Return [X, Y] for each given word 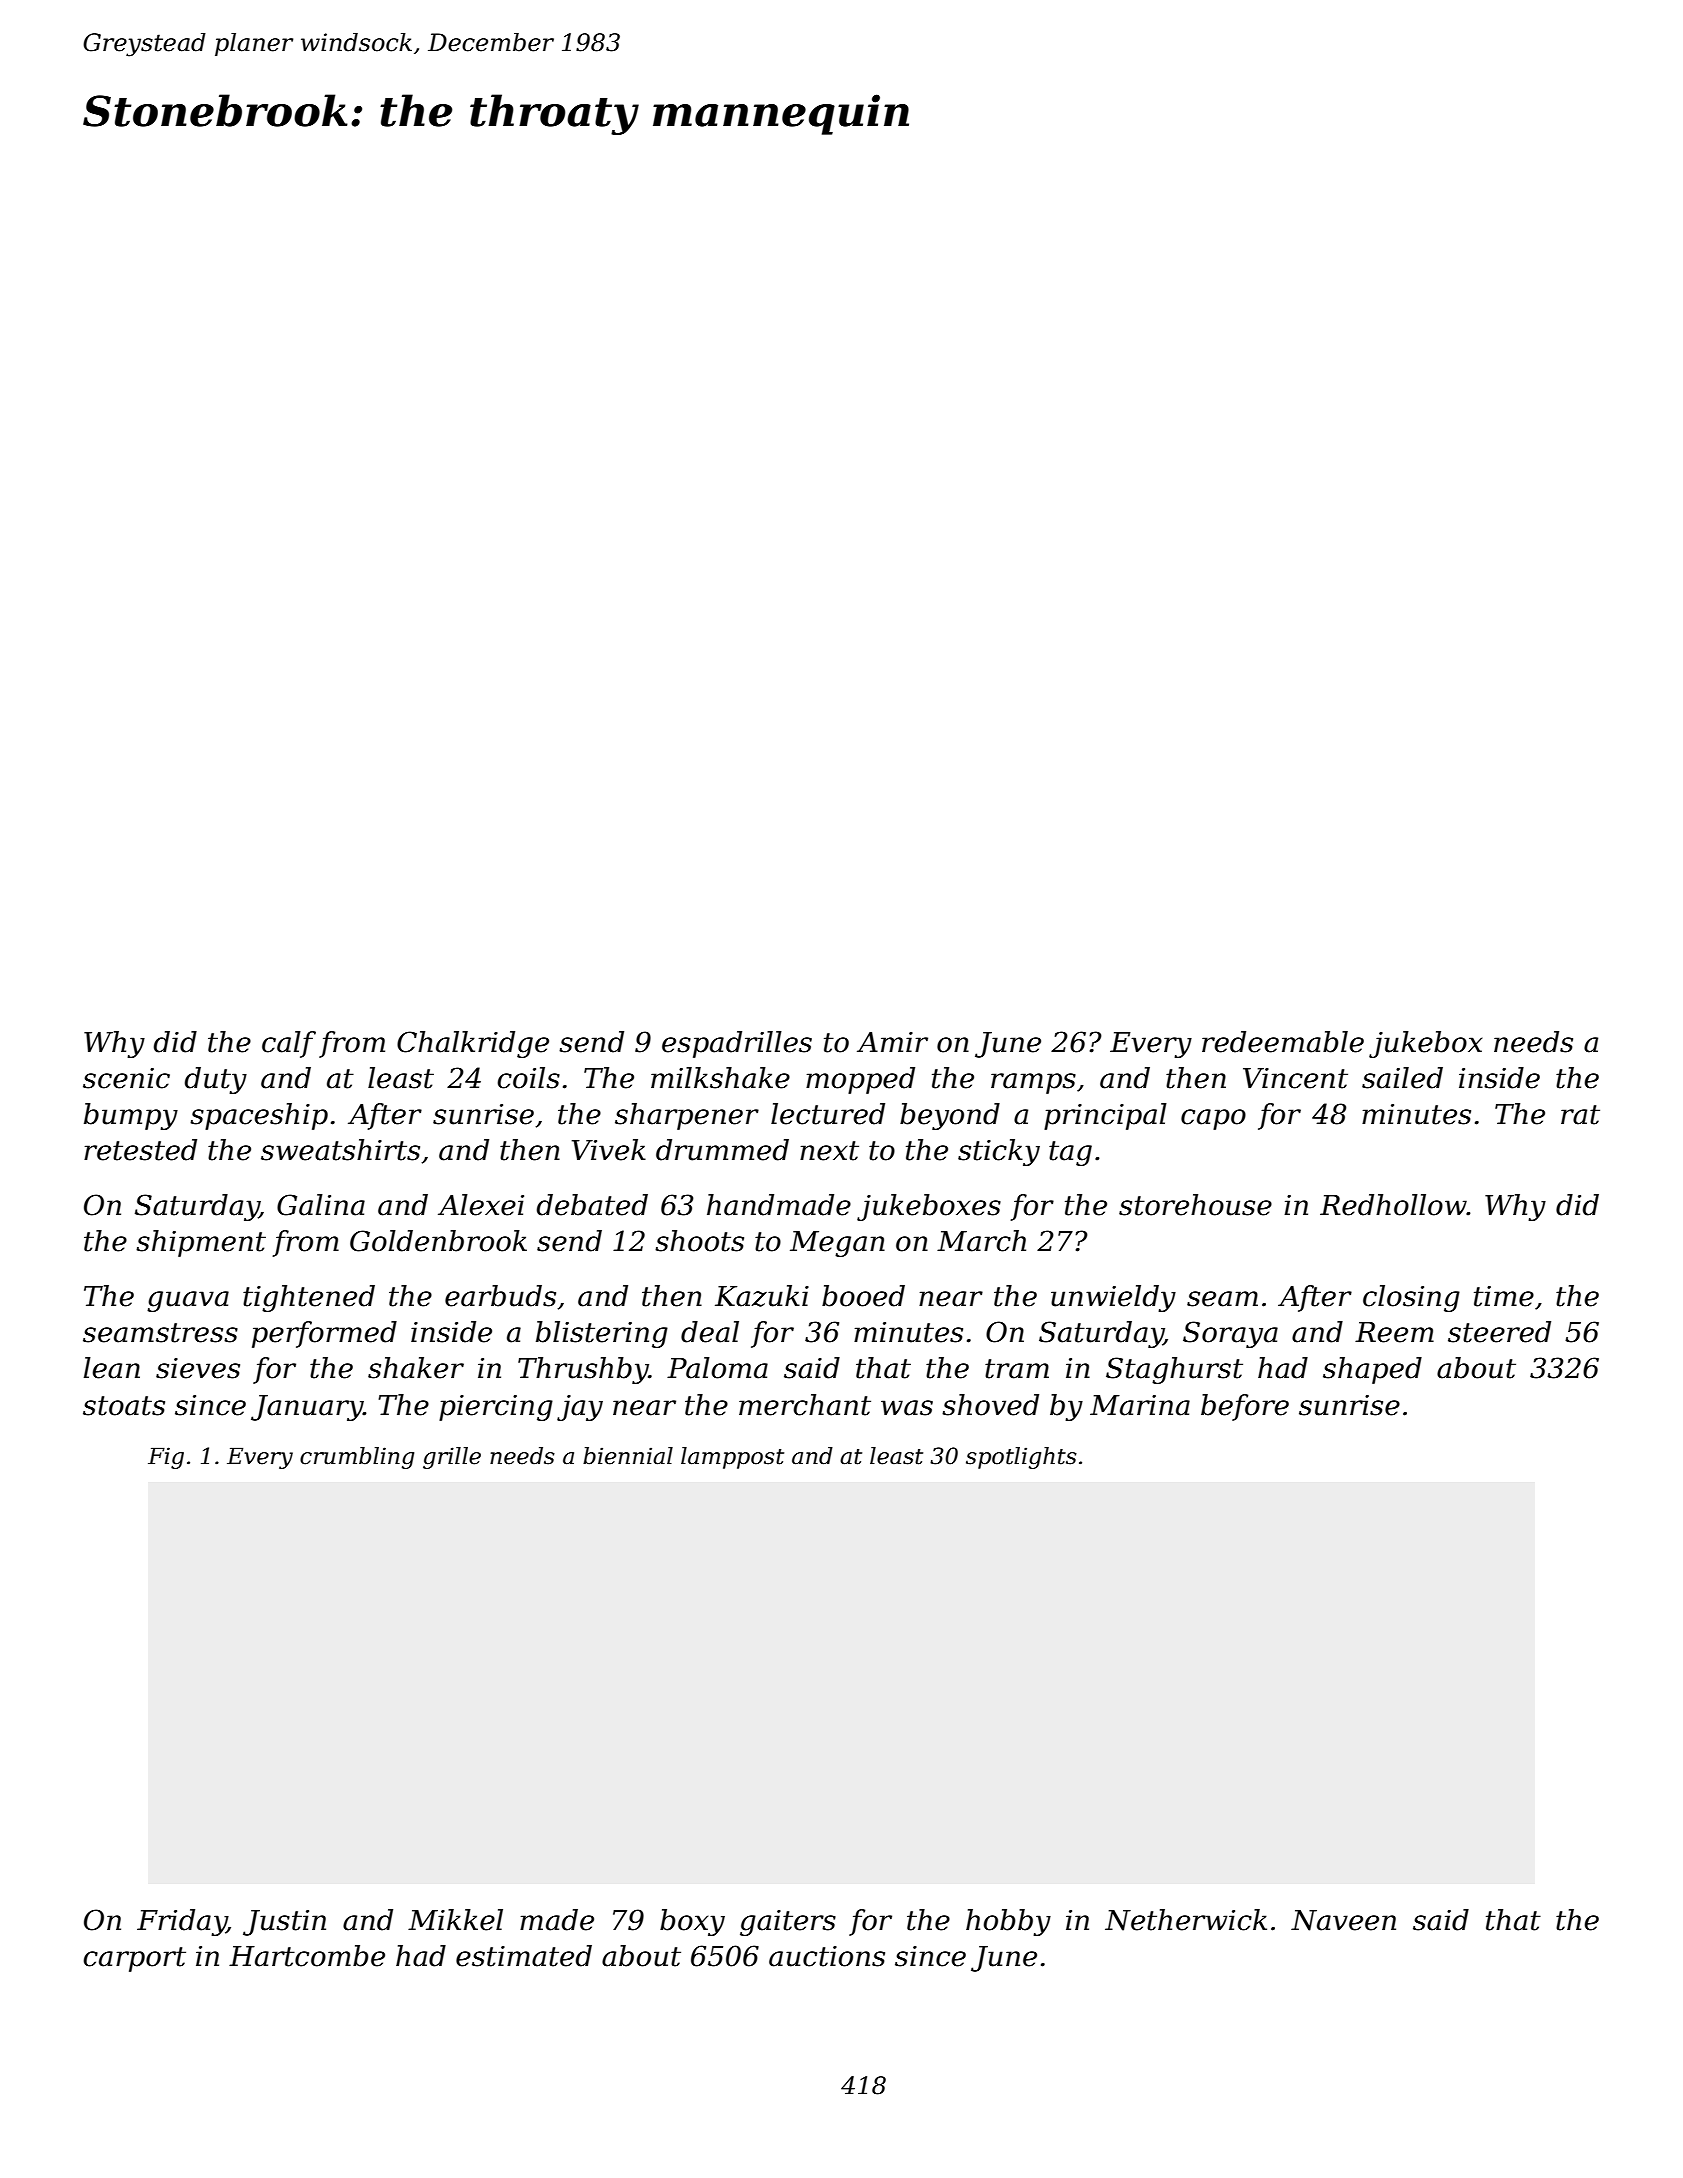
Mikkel [455, 1920]
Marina [1140, 1405]
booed [863, 1296]
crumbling [357, 1458]
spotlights [1021, 1458]
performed [324, 1334]
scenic [126, 1078]
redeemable [1283, 1042]
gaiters [788, 1923]
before [1245, 1407]
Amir [892, 1042]
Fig [166, 1458]
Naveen [1343, 1920]
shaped [1372, 1370]
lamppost [732, 1458]
